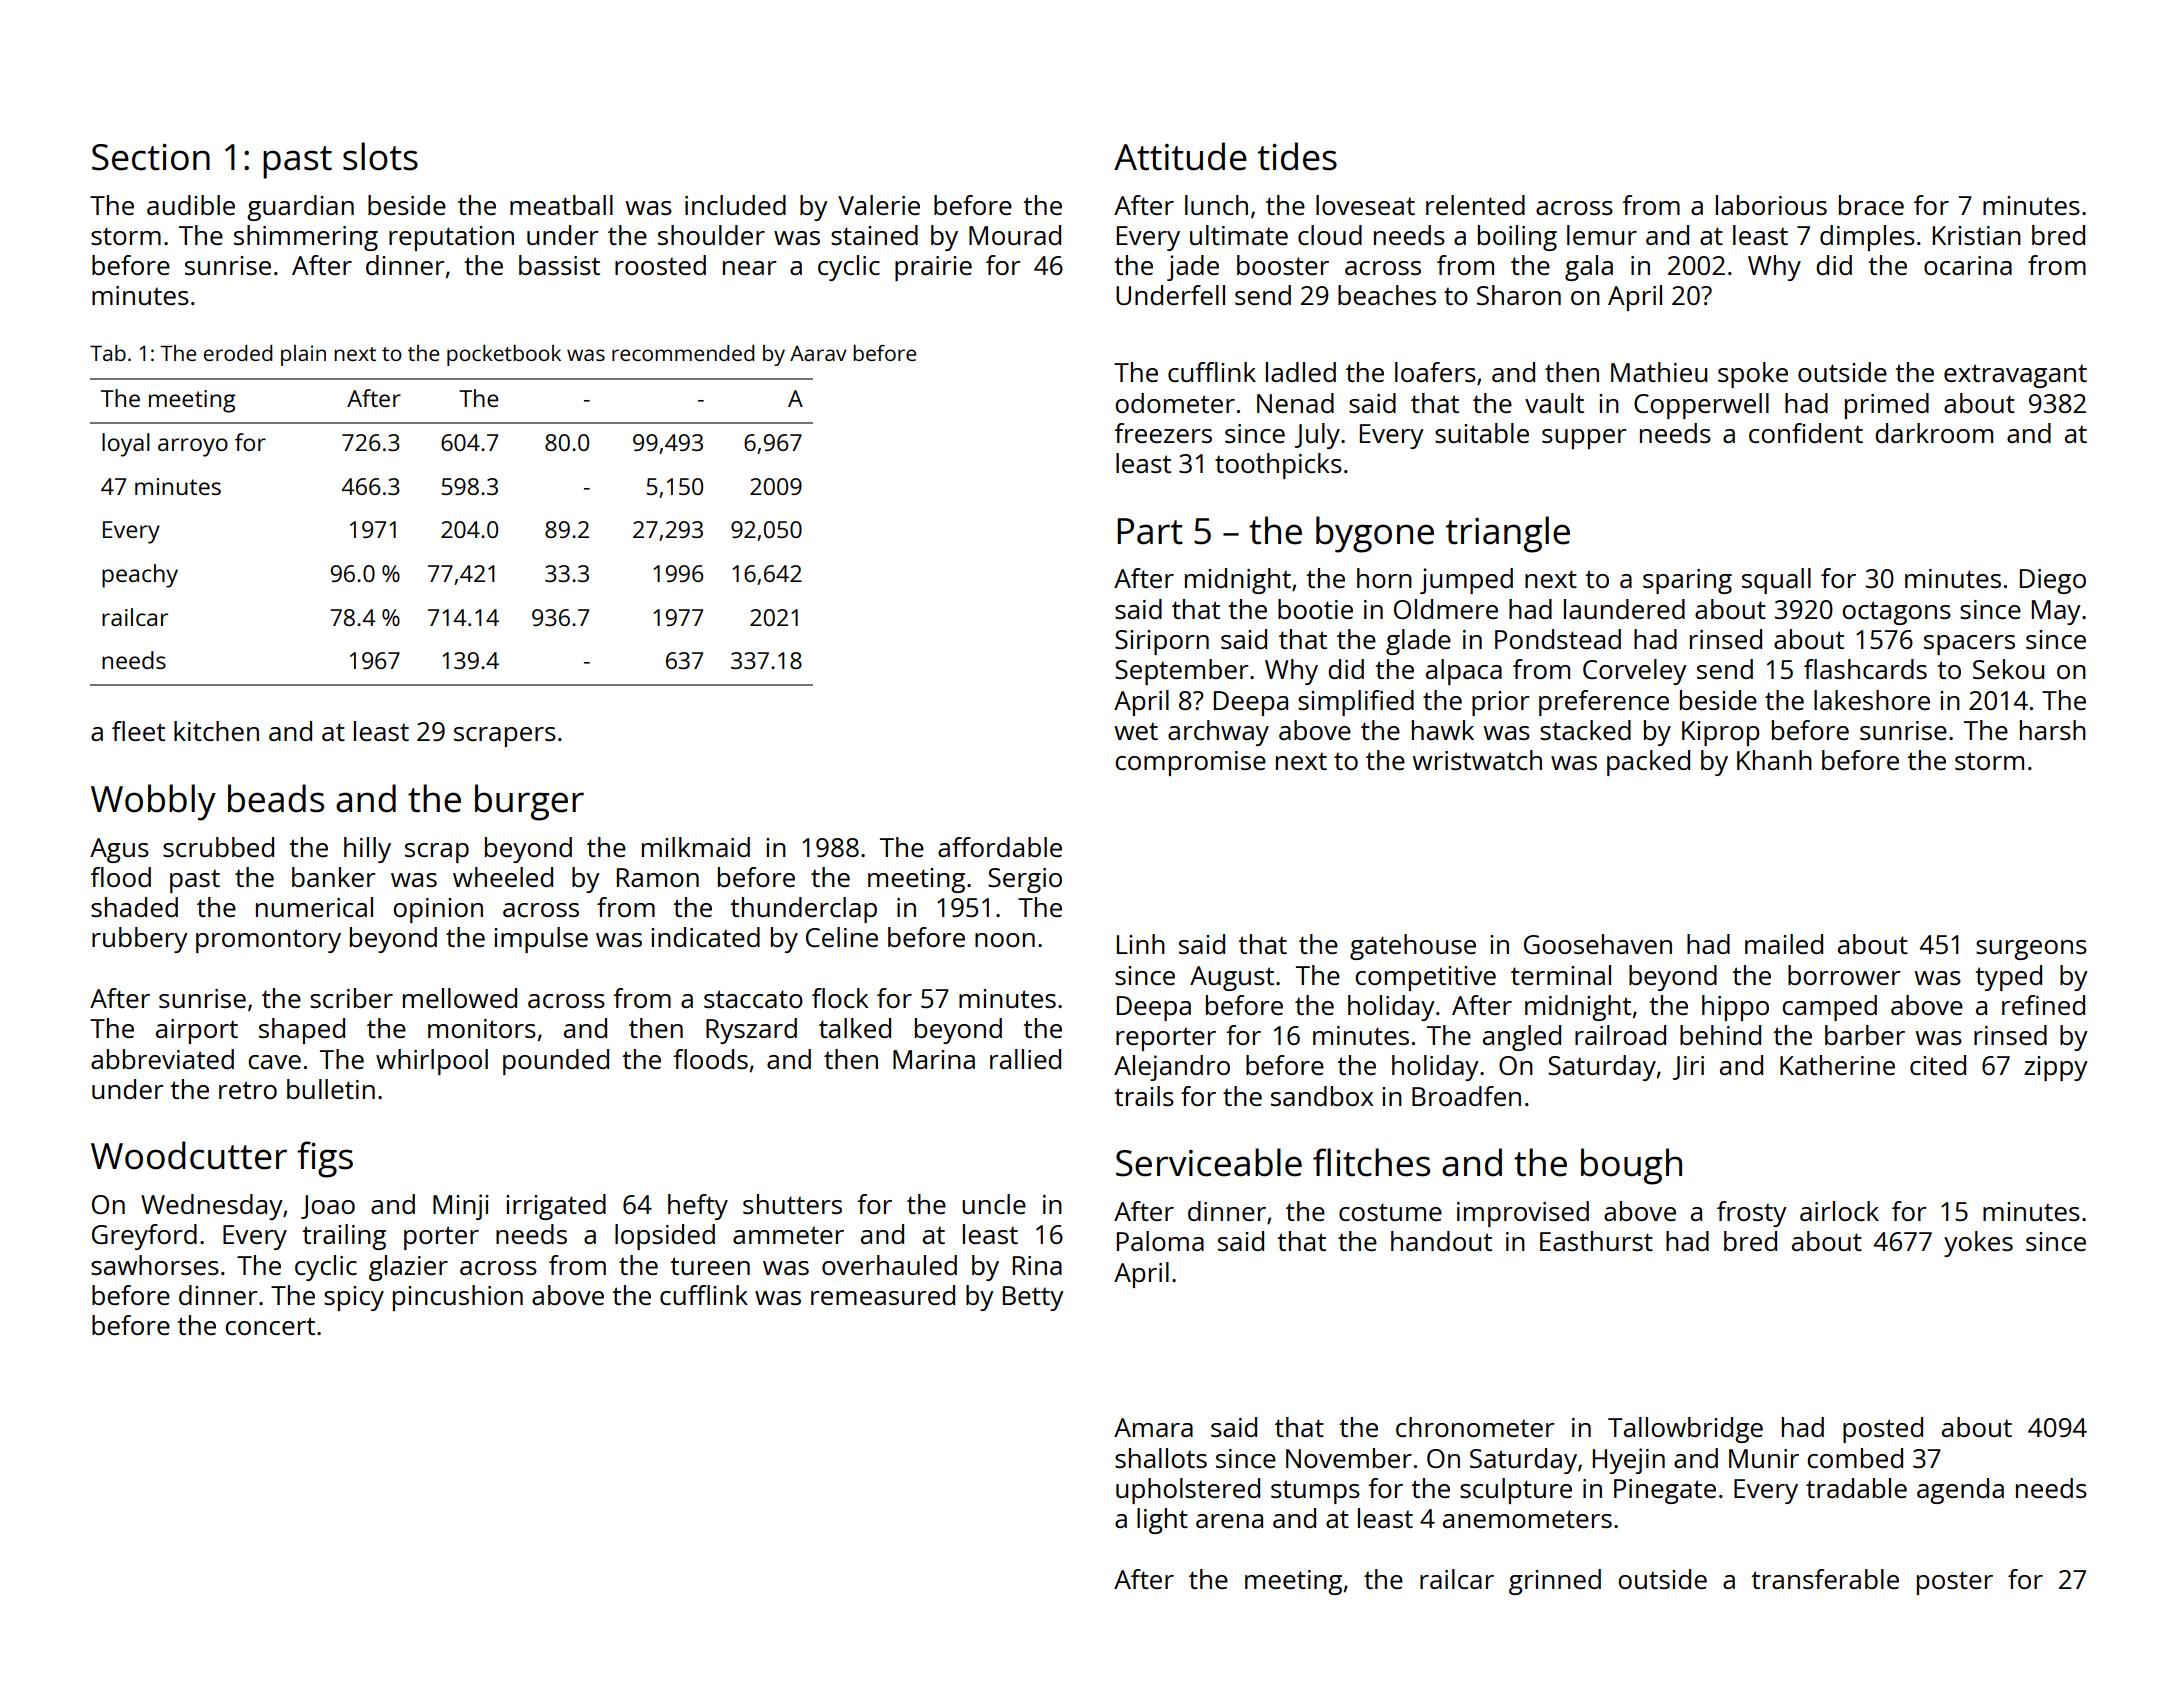  What do you see at coordinates (696, 847) in the page?
I see `milkmaid` at bounding box center [696, 847].
